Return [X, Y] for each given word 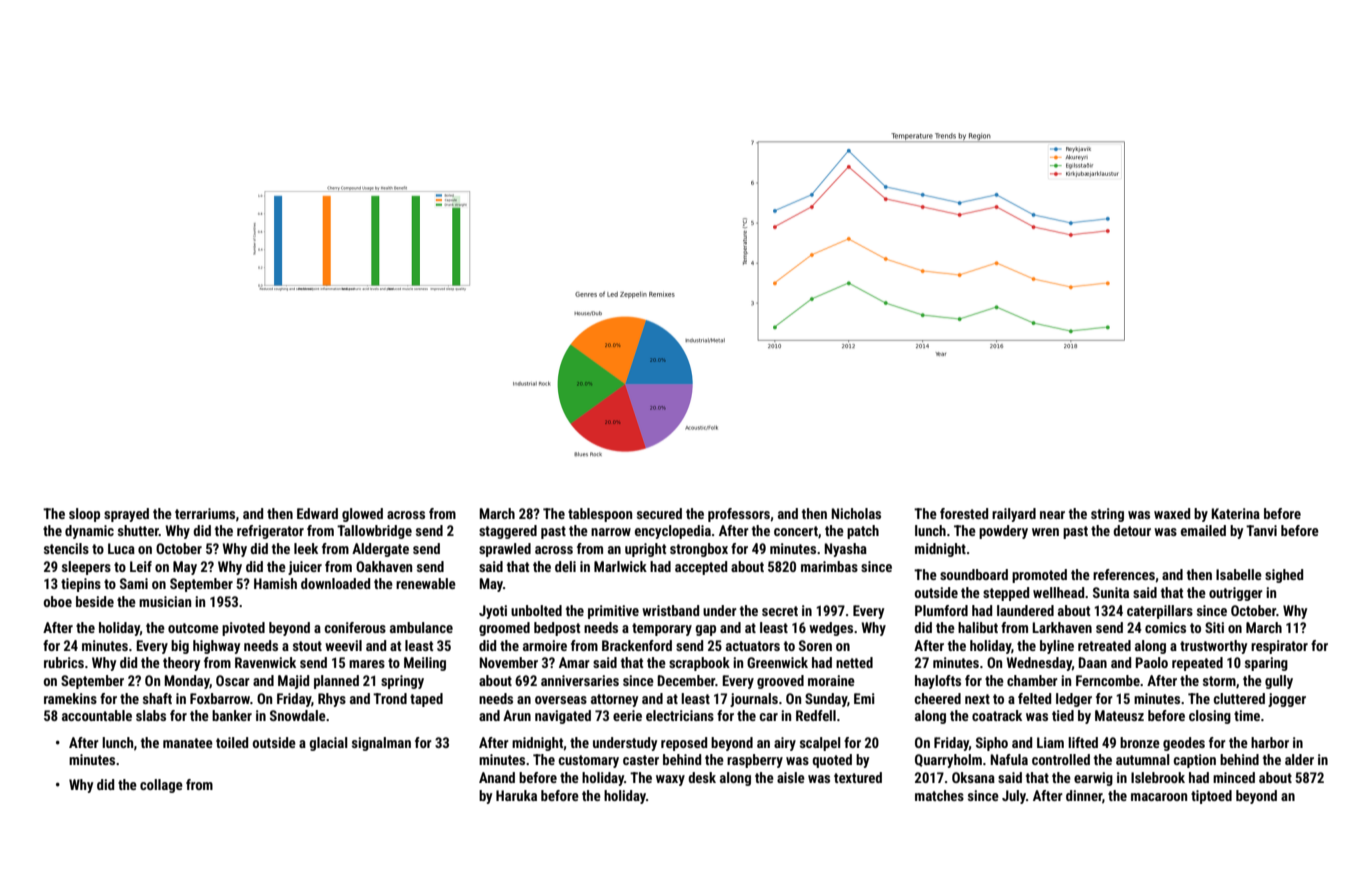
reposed [684, 744]
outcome [193, 628]
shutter [138, 530]
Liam [1050, 742]
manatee [188, 743]
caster [641, 760]
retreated [1104, 645]
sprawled [505, 550]
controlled [1061, 759]
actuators [753, 646]
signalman [381, 744]
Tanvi [1261, 530]
